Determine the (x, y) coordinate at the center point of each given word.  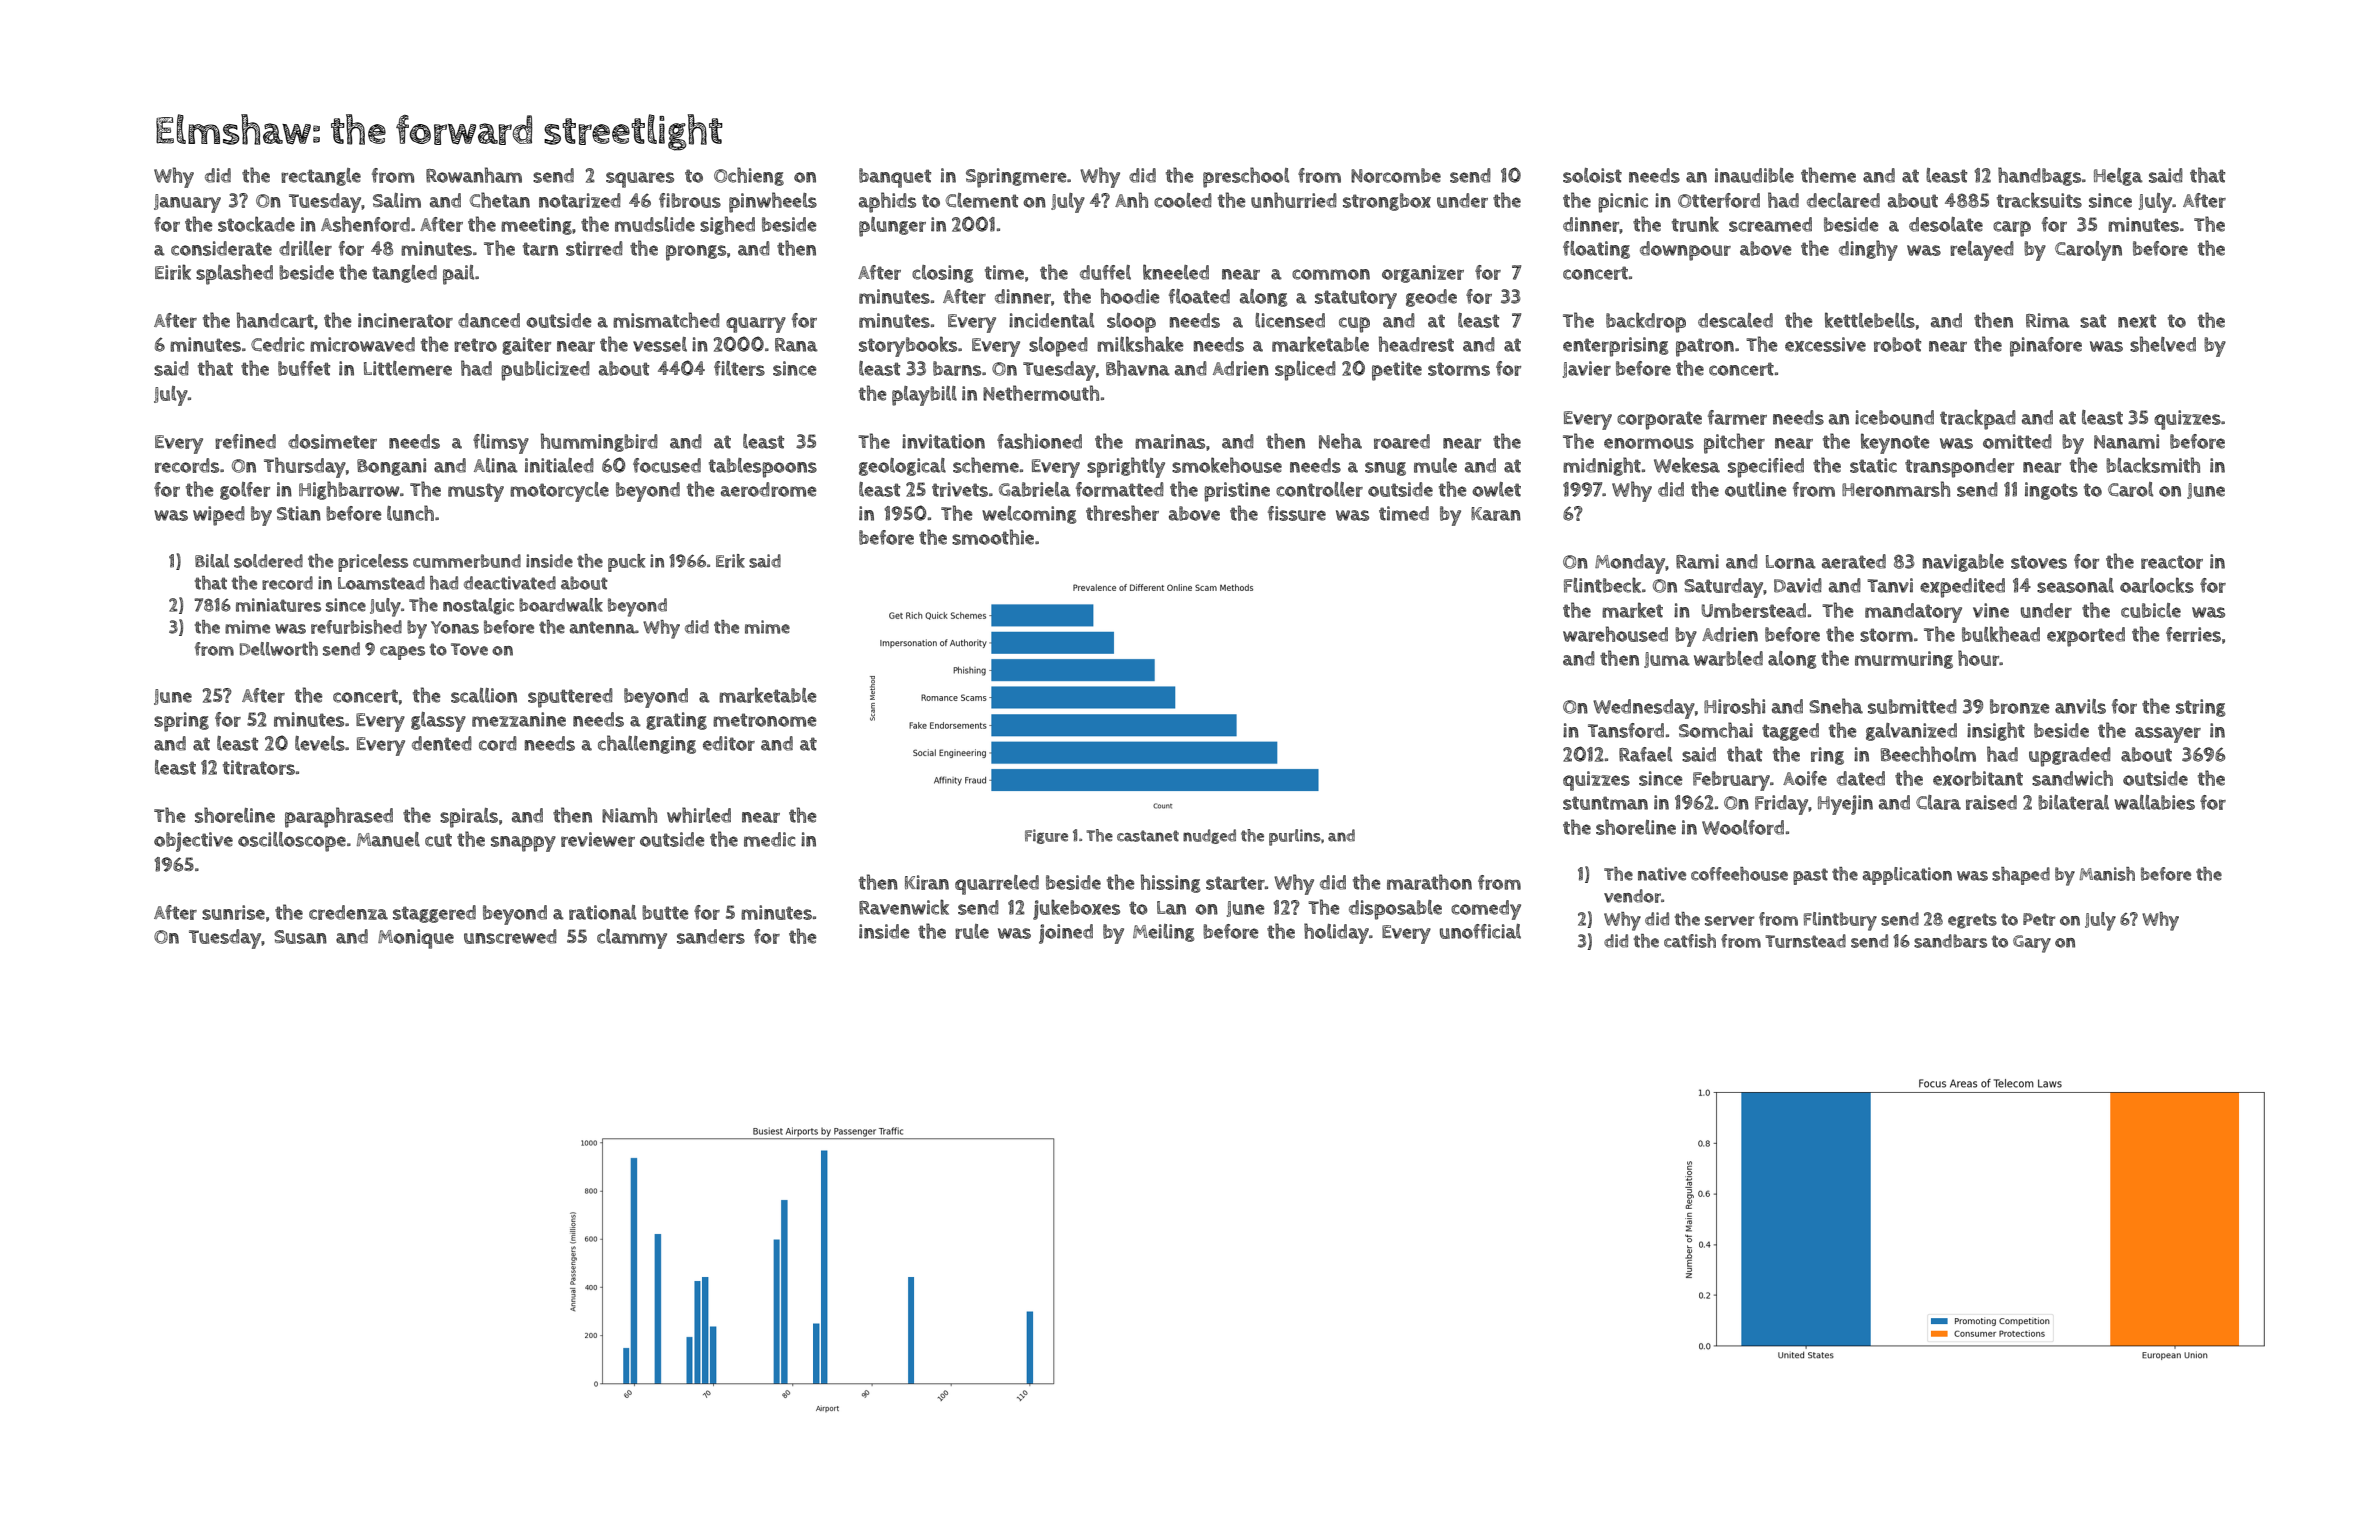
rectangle (321, 177)
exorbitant (1978, 778)
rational (602, 912)
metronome (765, 720)
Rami (1697, 561)
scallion (484, 695)
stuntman (1605, 803)
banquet (895, 178)
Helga (2118, 177)
